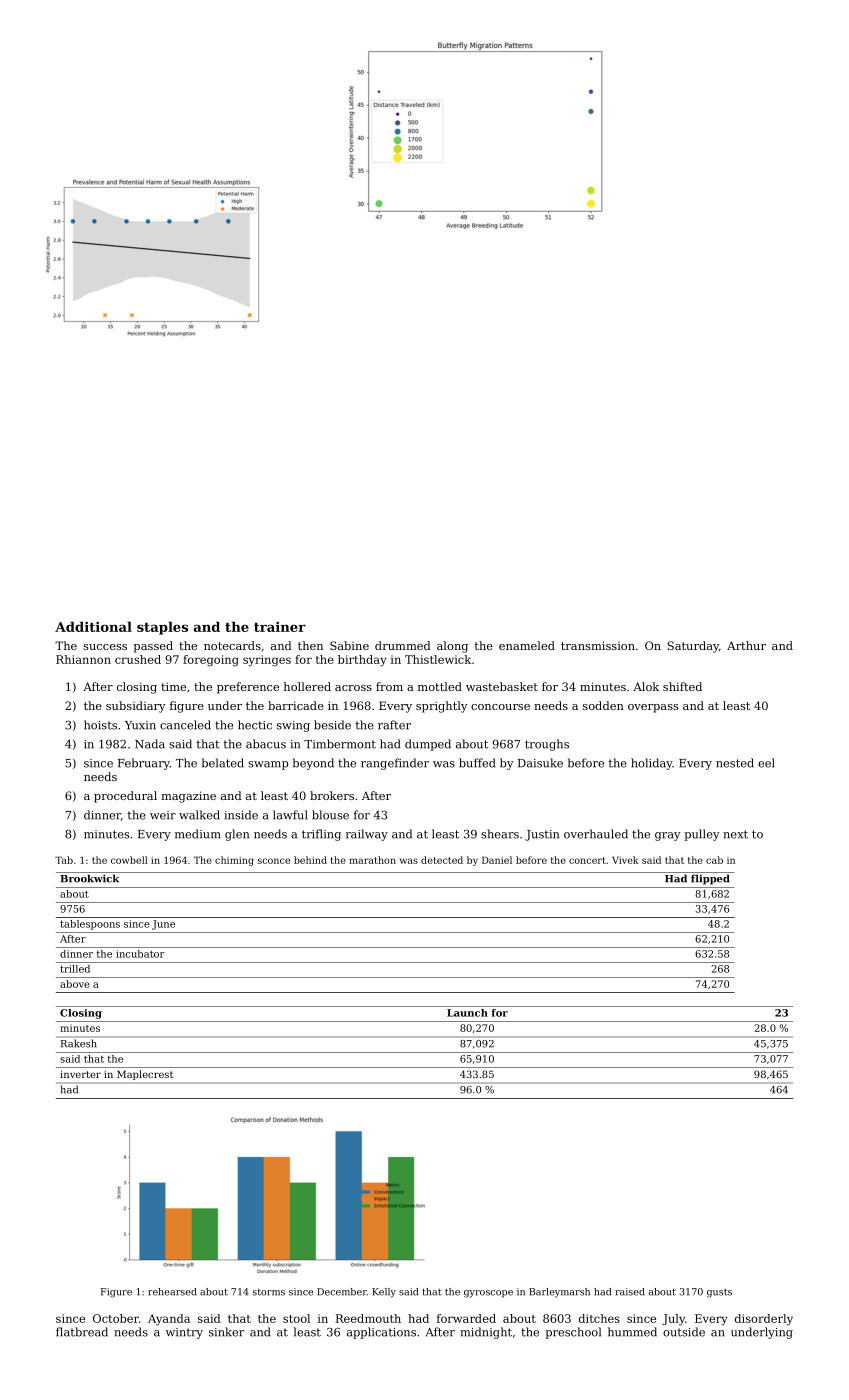 The image size is (849, 1400). Describe the element at coordinates (169, 1320) in the image. I see `Ayanda` at that location.
